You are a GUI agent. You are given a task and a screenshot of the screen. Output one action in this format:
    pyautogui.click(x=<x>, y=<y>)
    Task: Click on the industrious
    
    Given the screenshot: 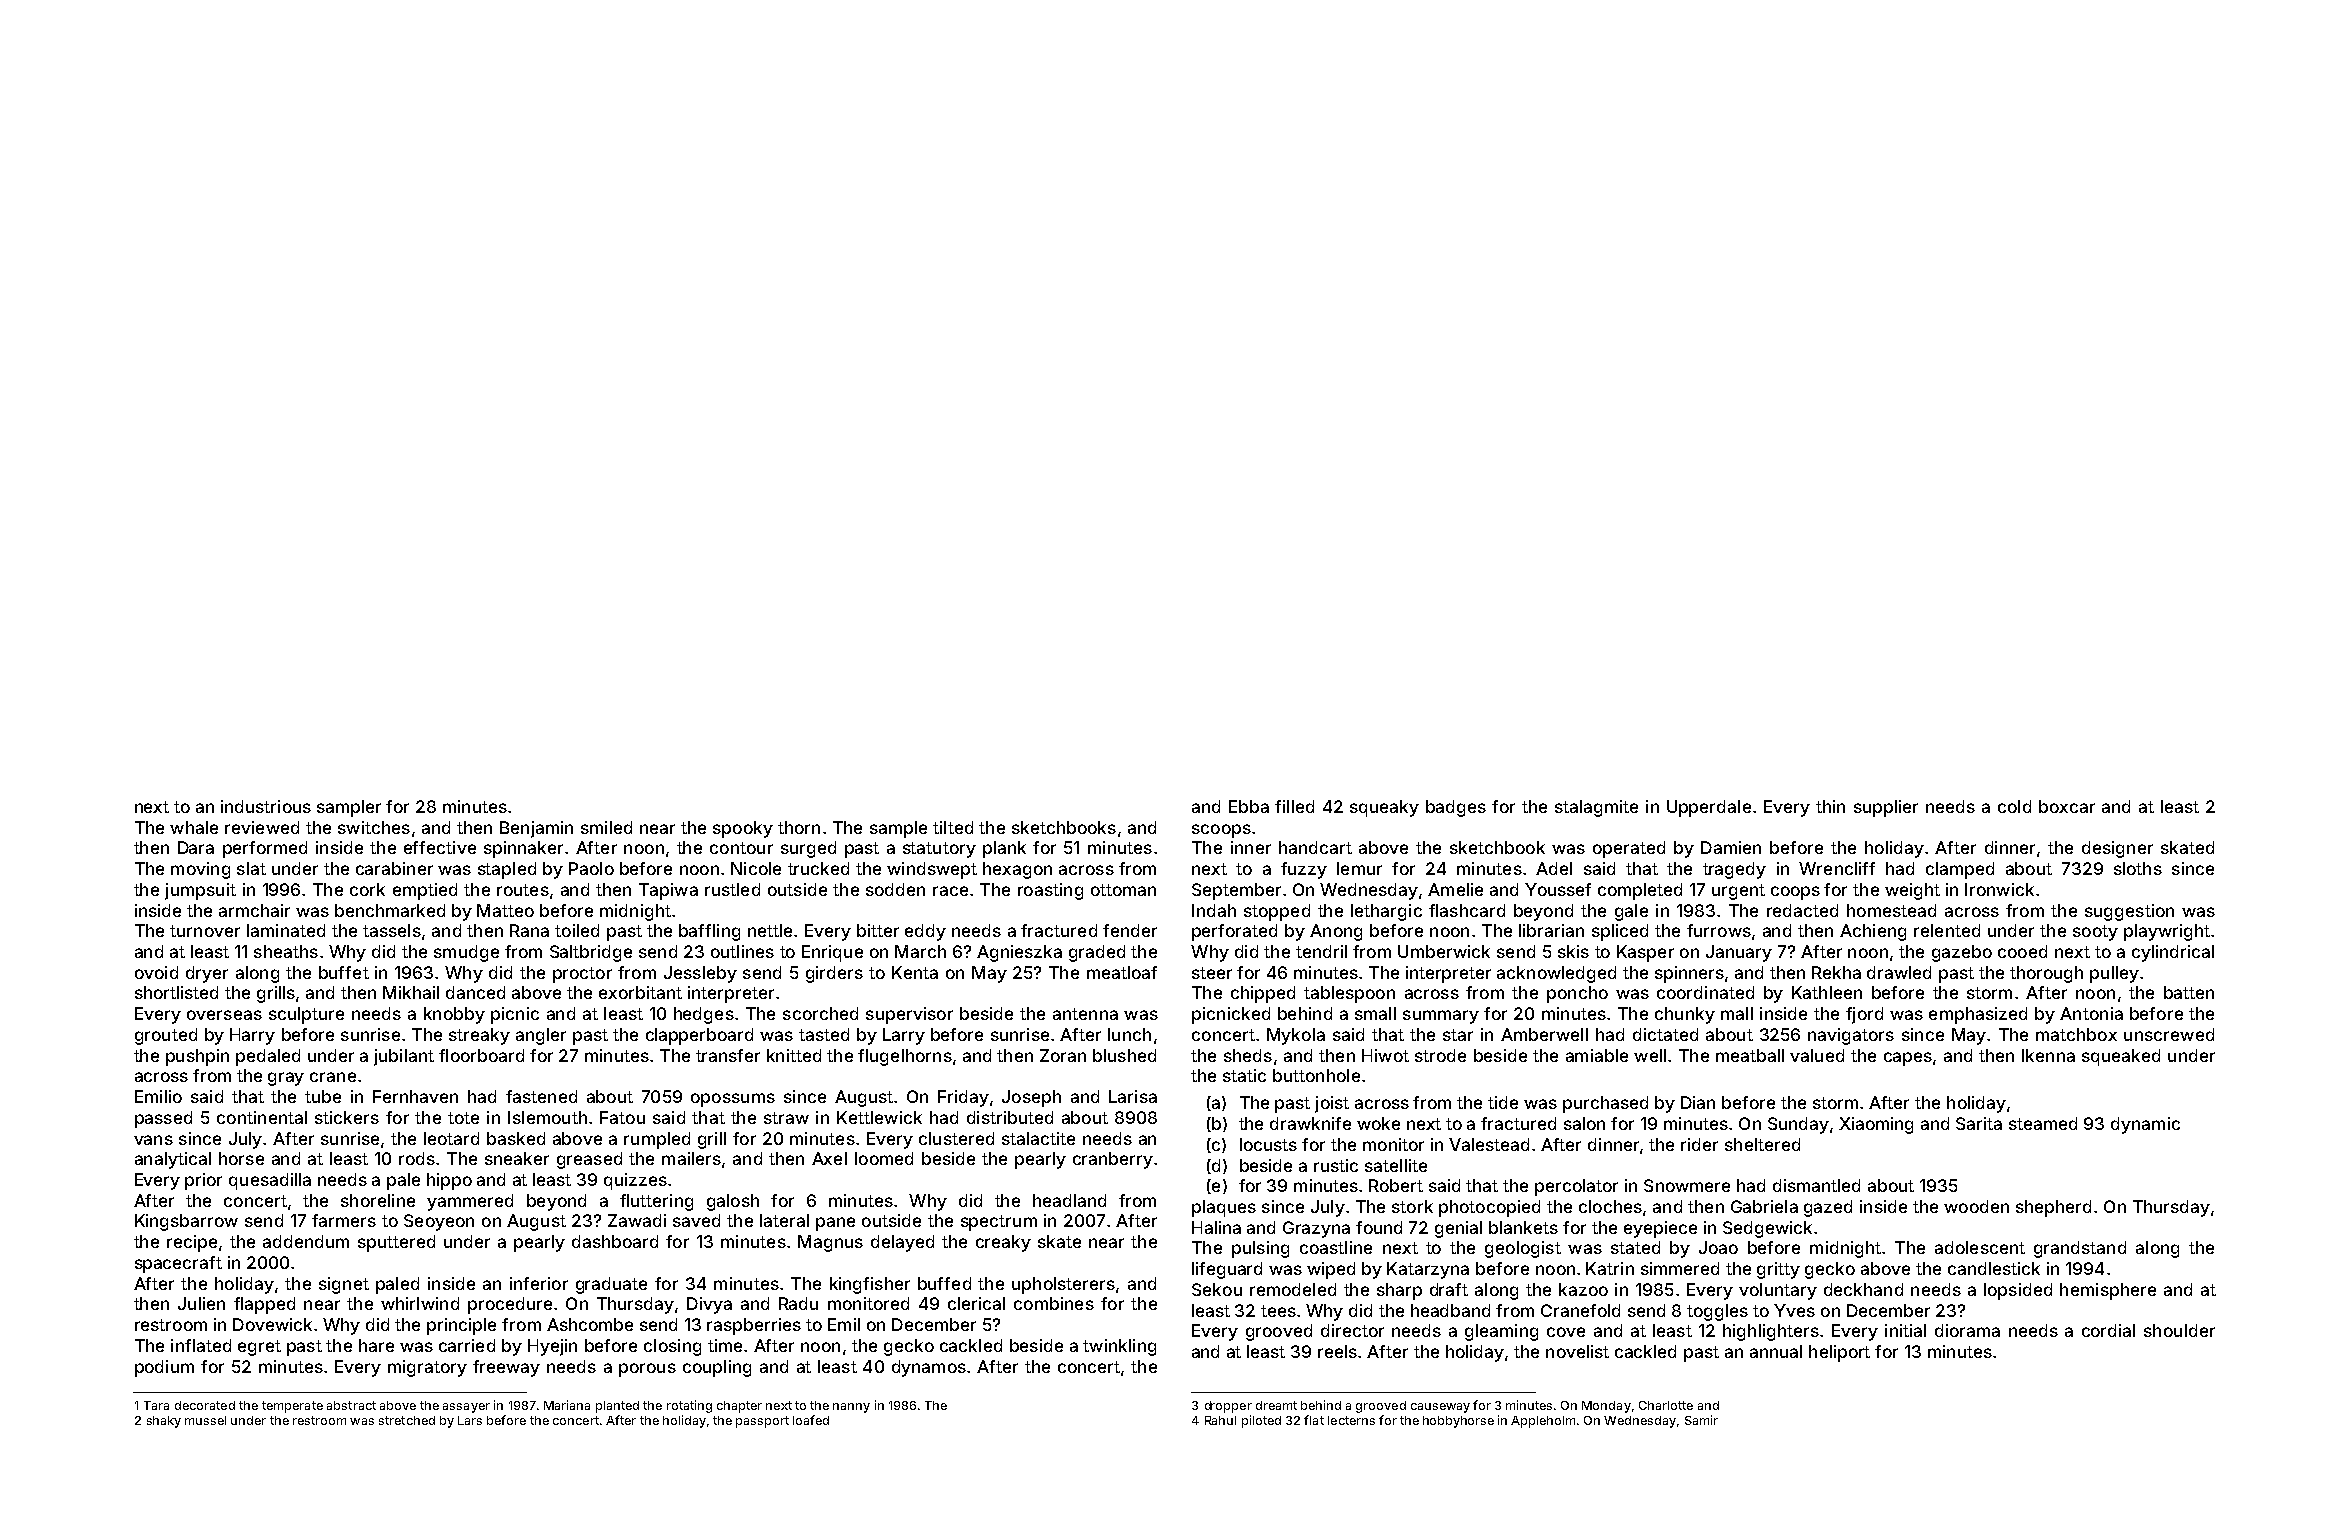 What is the action you would take?
    pyautogui.click(x=266, y=806)
